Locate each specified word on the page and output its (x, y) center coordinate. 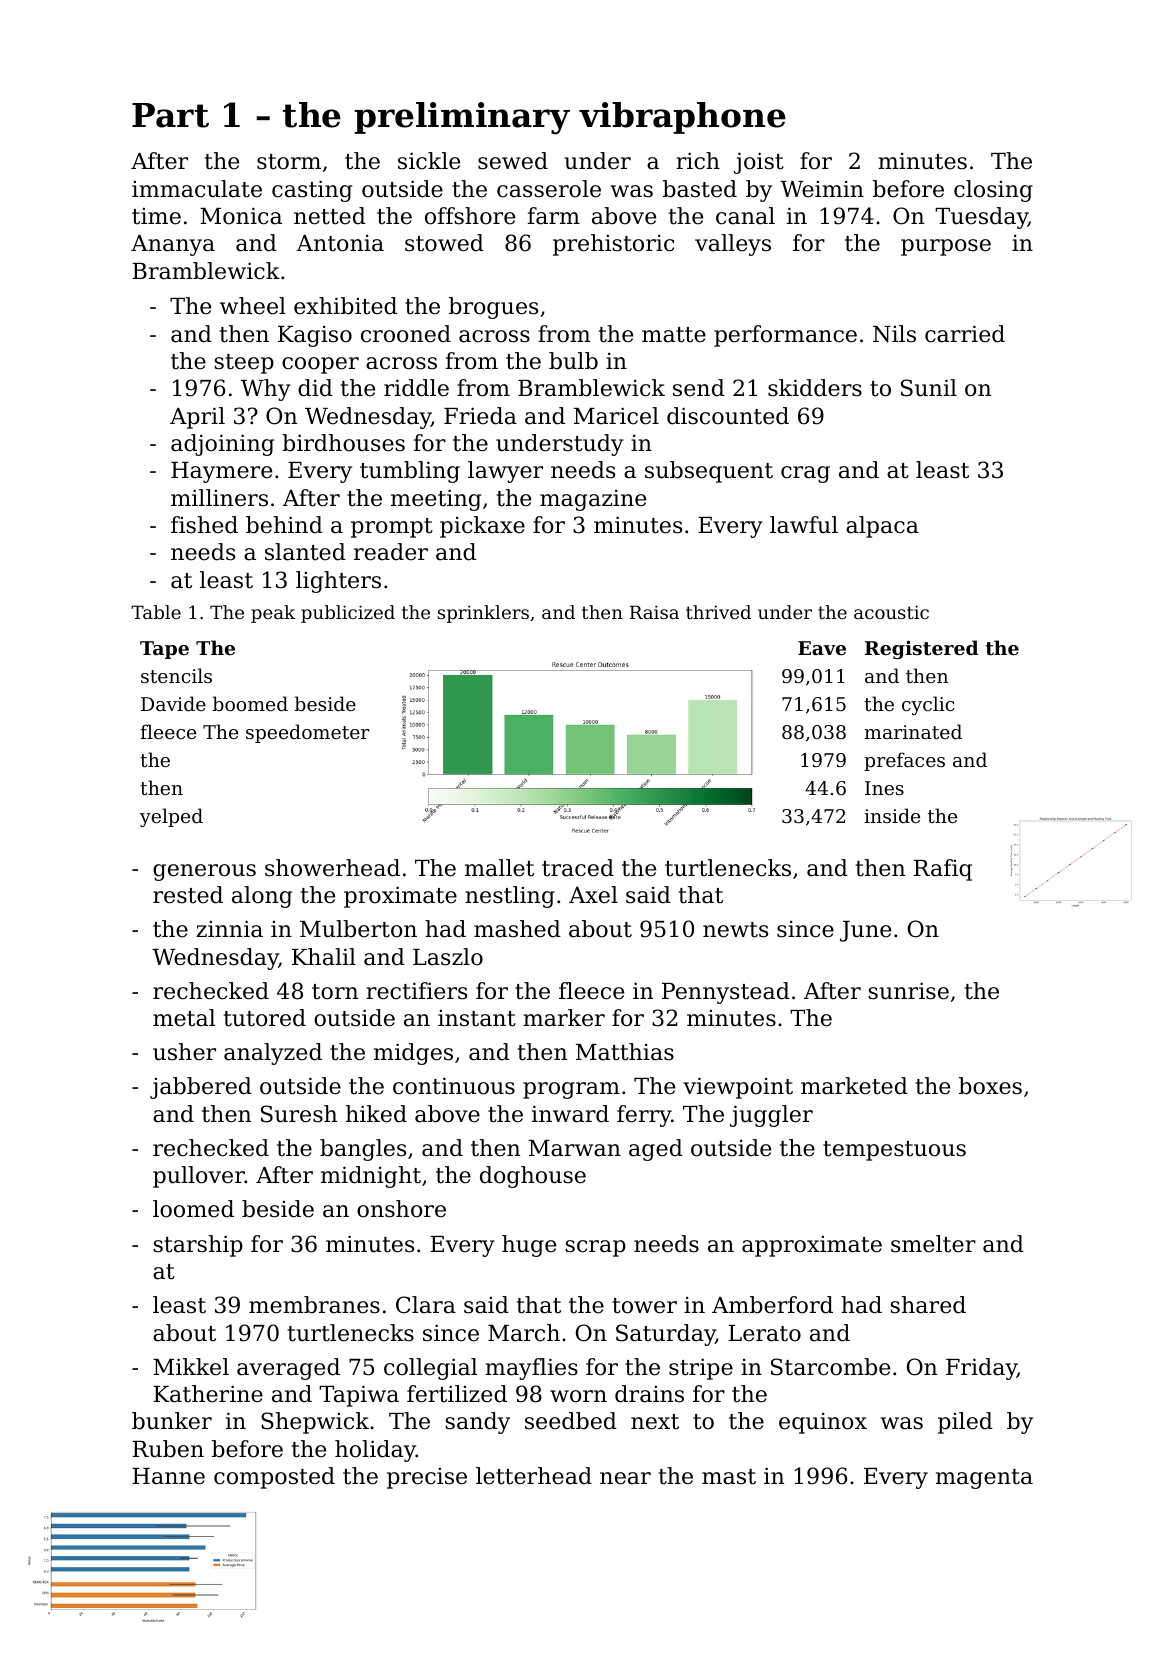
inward (570, 1114)
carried (965, 334)
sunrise (908, 991)
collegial (430, 1369)
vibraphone (682, 118)
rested (188, 895)
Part (170, 115)
